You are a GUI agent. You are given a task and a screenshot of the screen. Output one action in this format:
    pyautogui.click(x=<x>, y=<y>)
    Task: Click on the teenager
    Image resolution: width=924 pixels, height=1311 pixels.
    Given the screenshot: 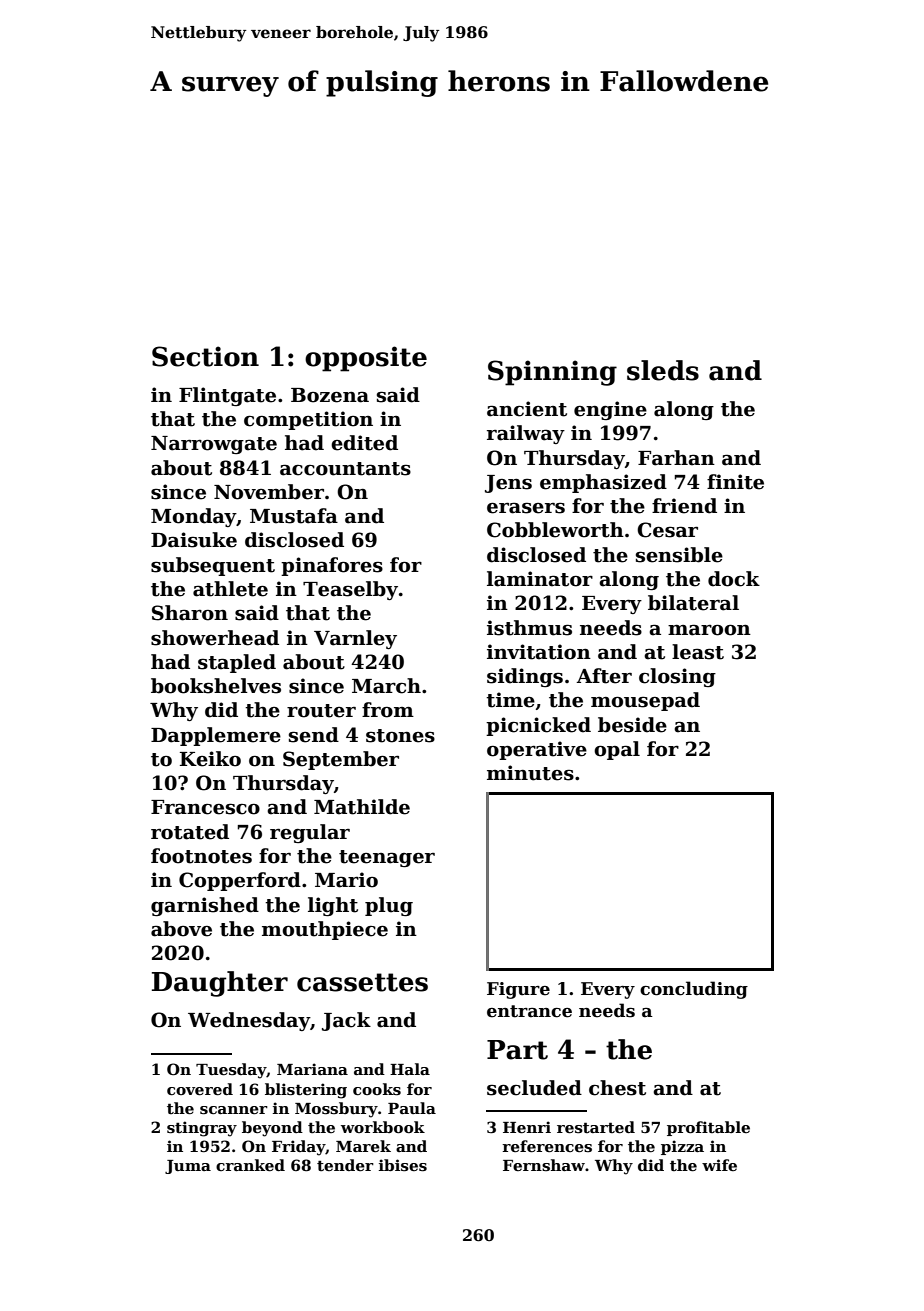 What is the action you would take?
    pyautogui.click(x=387, y=858)
